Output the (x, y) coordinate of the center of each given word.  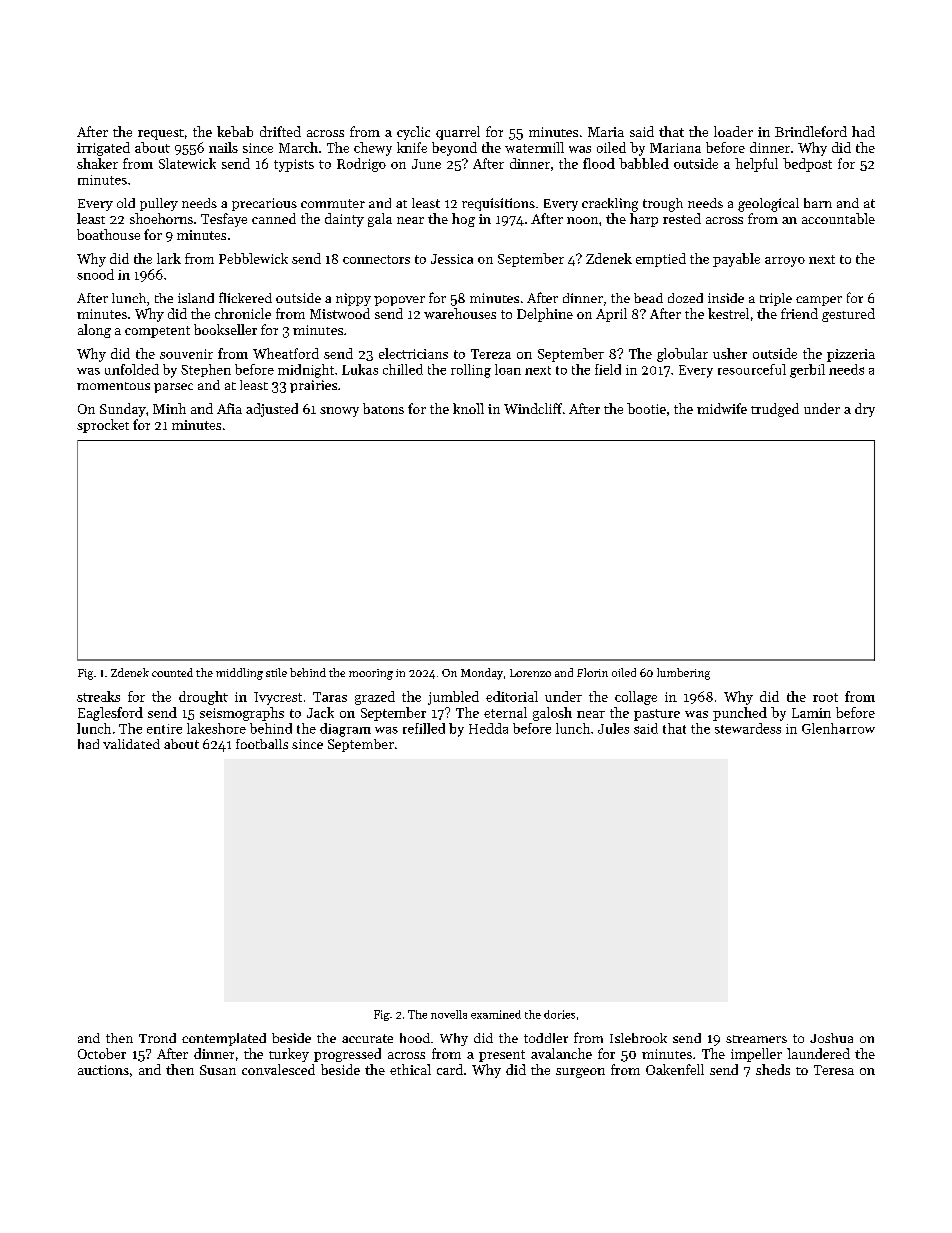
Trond (157, 1038)
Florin (592, 672)
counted (172, 672)
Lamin (811, 713)
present (502, 1056)
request (161, 134)
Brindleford (811, 131)
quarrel (458, 133)
